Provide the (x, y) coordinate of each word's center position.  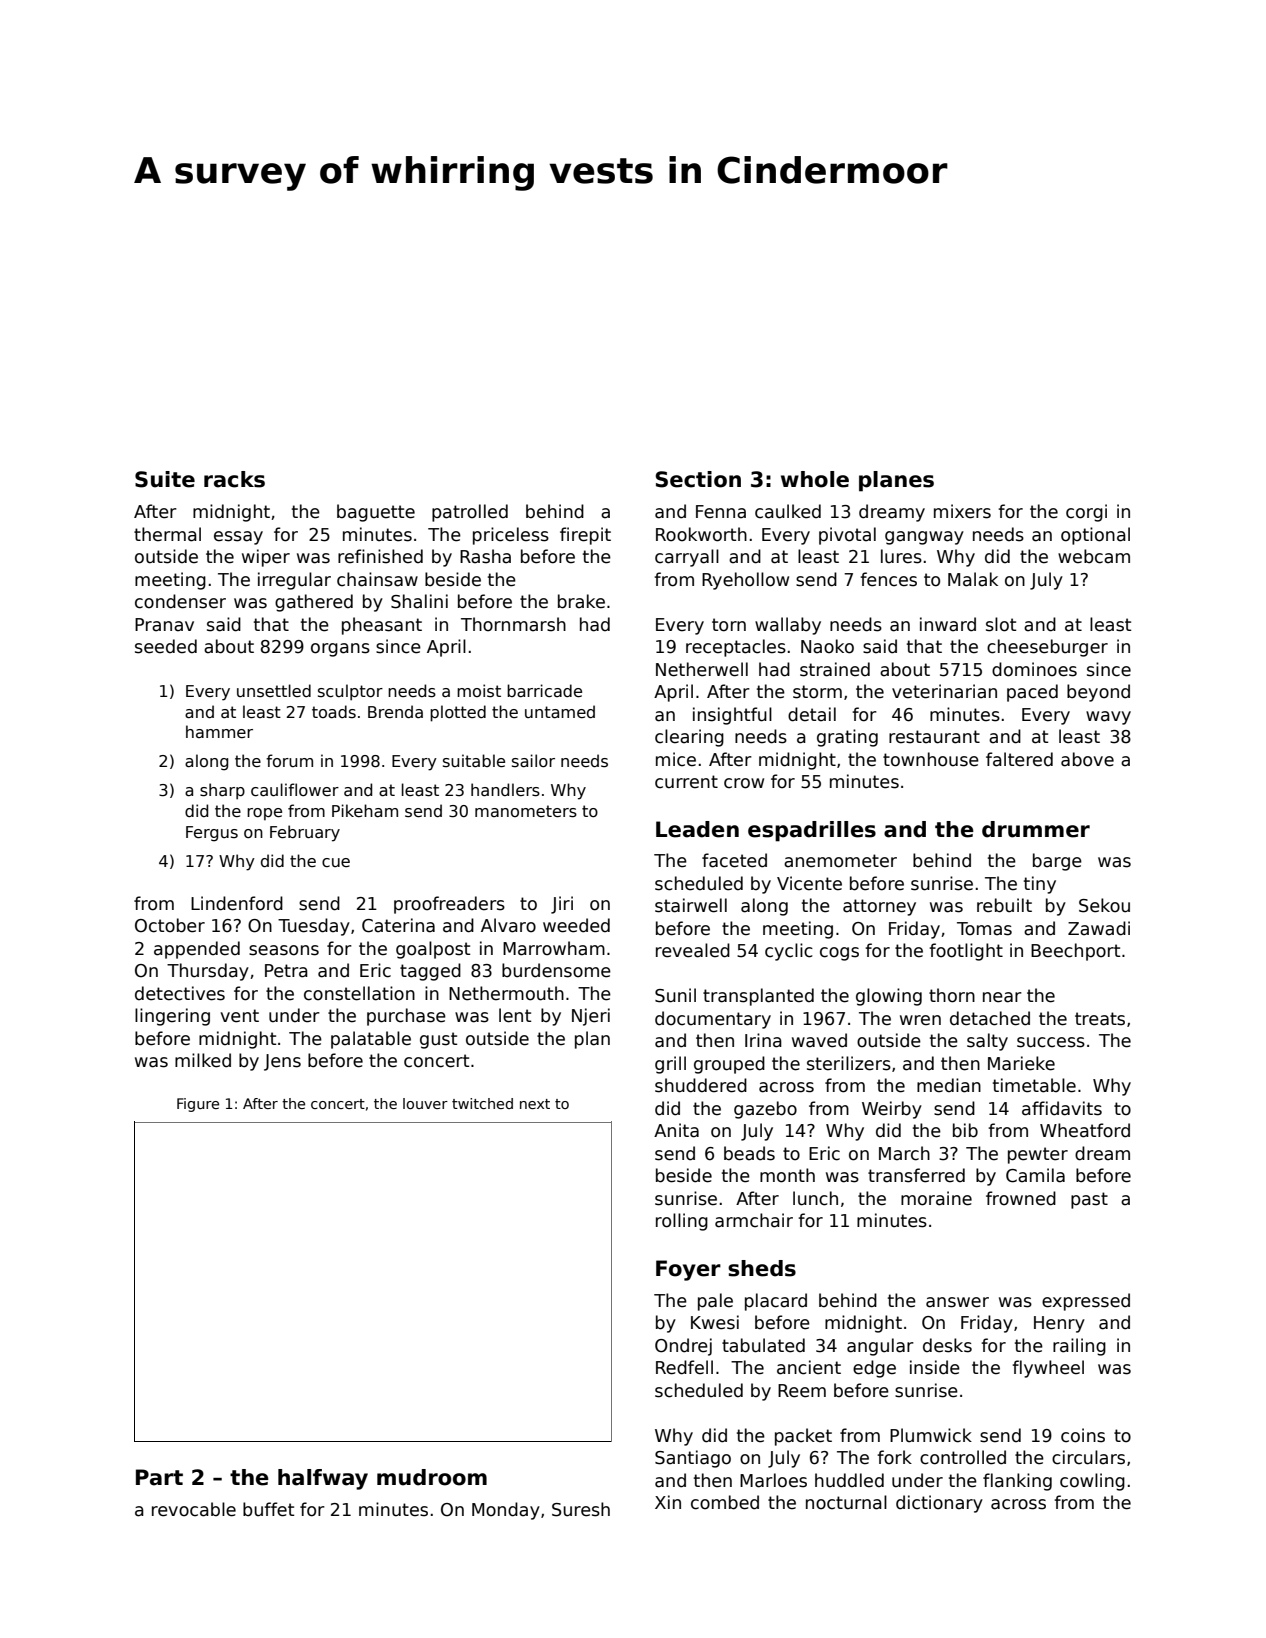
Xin (668, 1502)
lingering (172, 1017)
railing (1079, 1347)
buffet (268, 1509)
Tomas (984, 929)
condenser (180, 601)
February (305, 833)
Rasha (485, 556)
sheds (762, 1268)
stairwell (691, 905)
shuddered (701, 1085)
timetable (1034, 1085)
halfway (323, 1479)
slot (1001, 624)
